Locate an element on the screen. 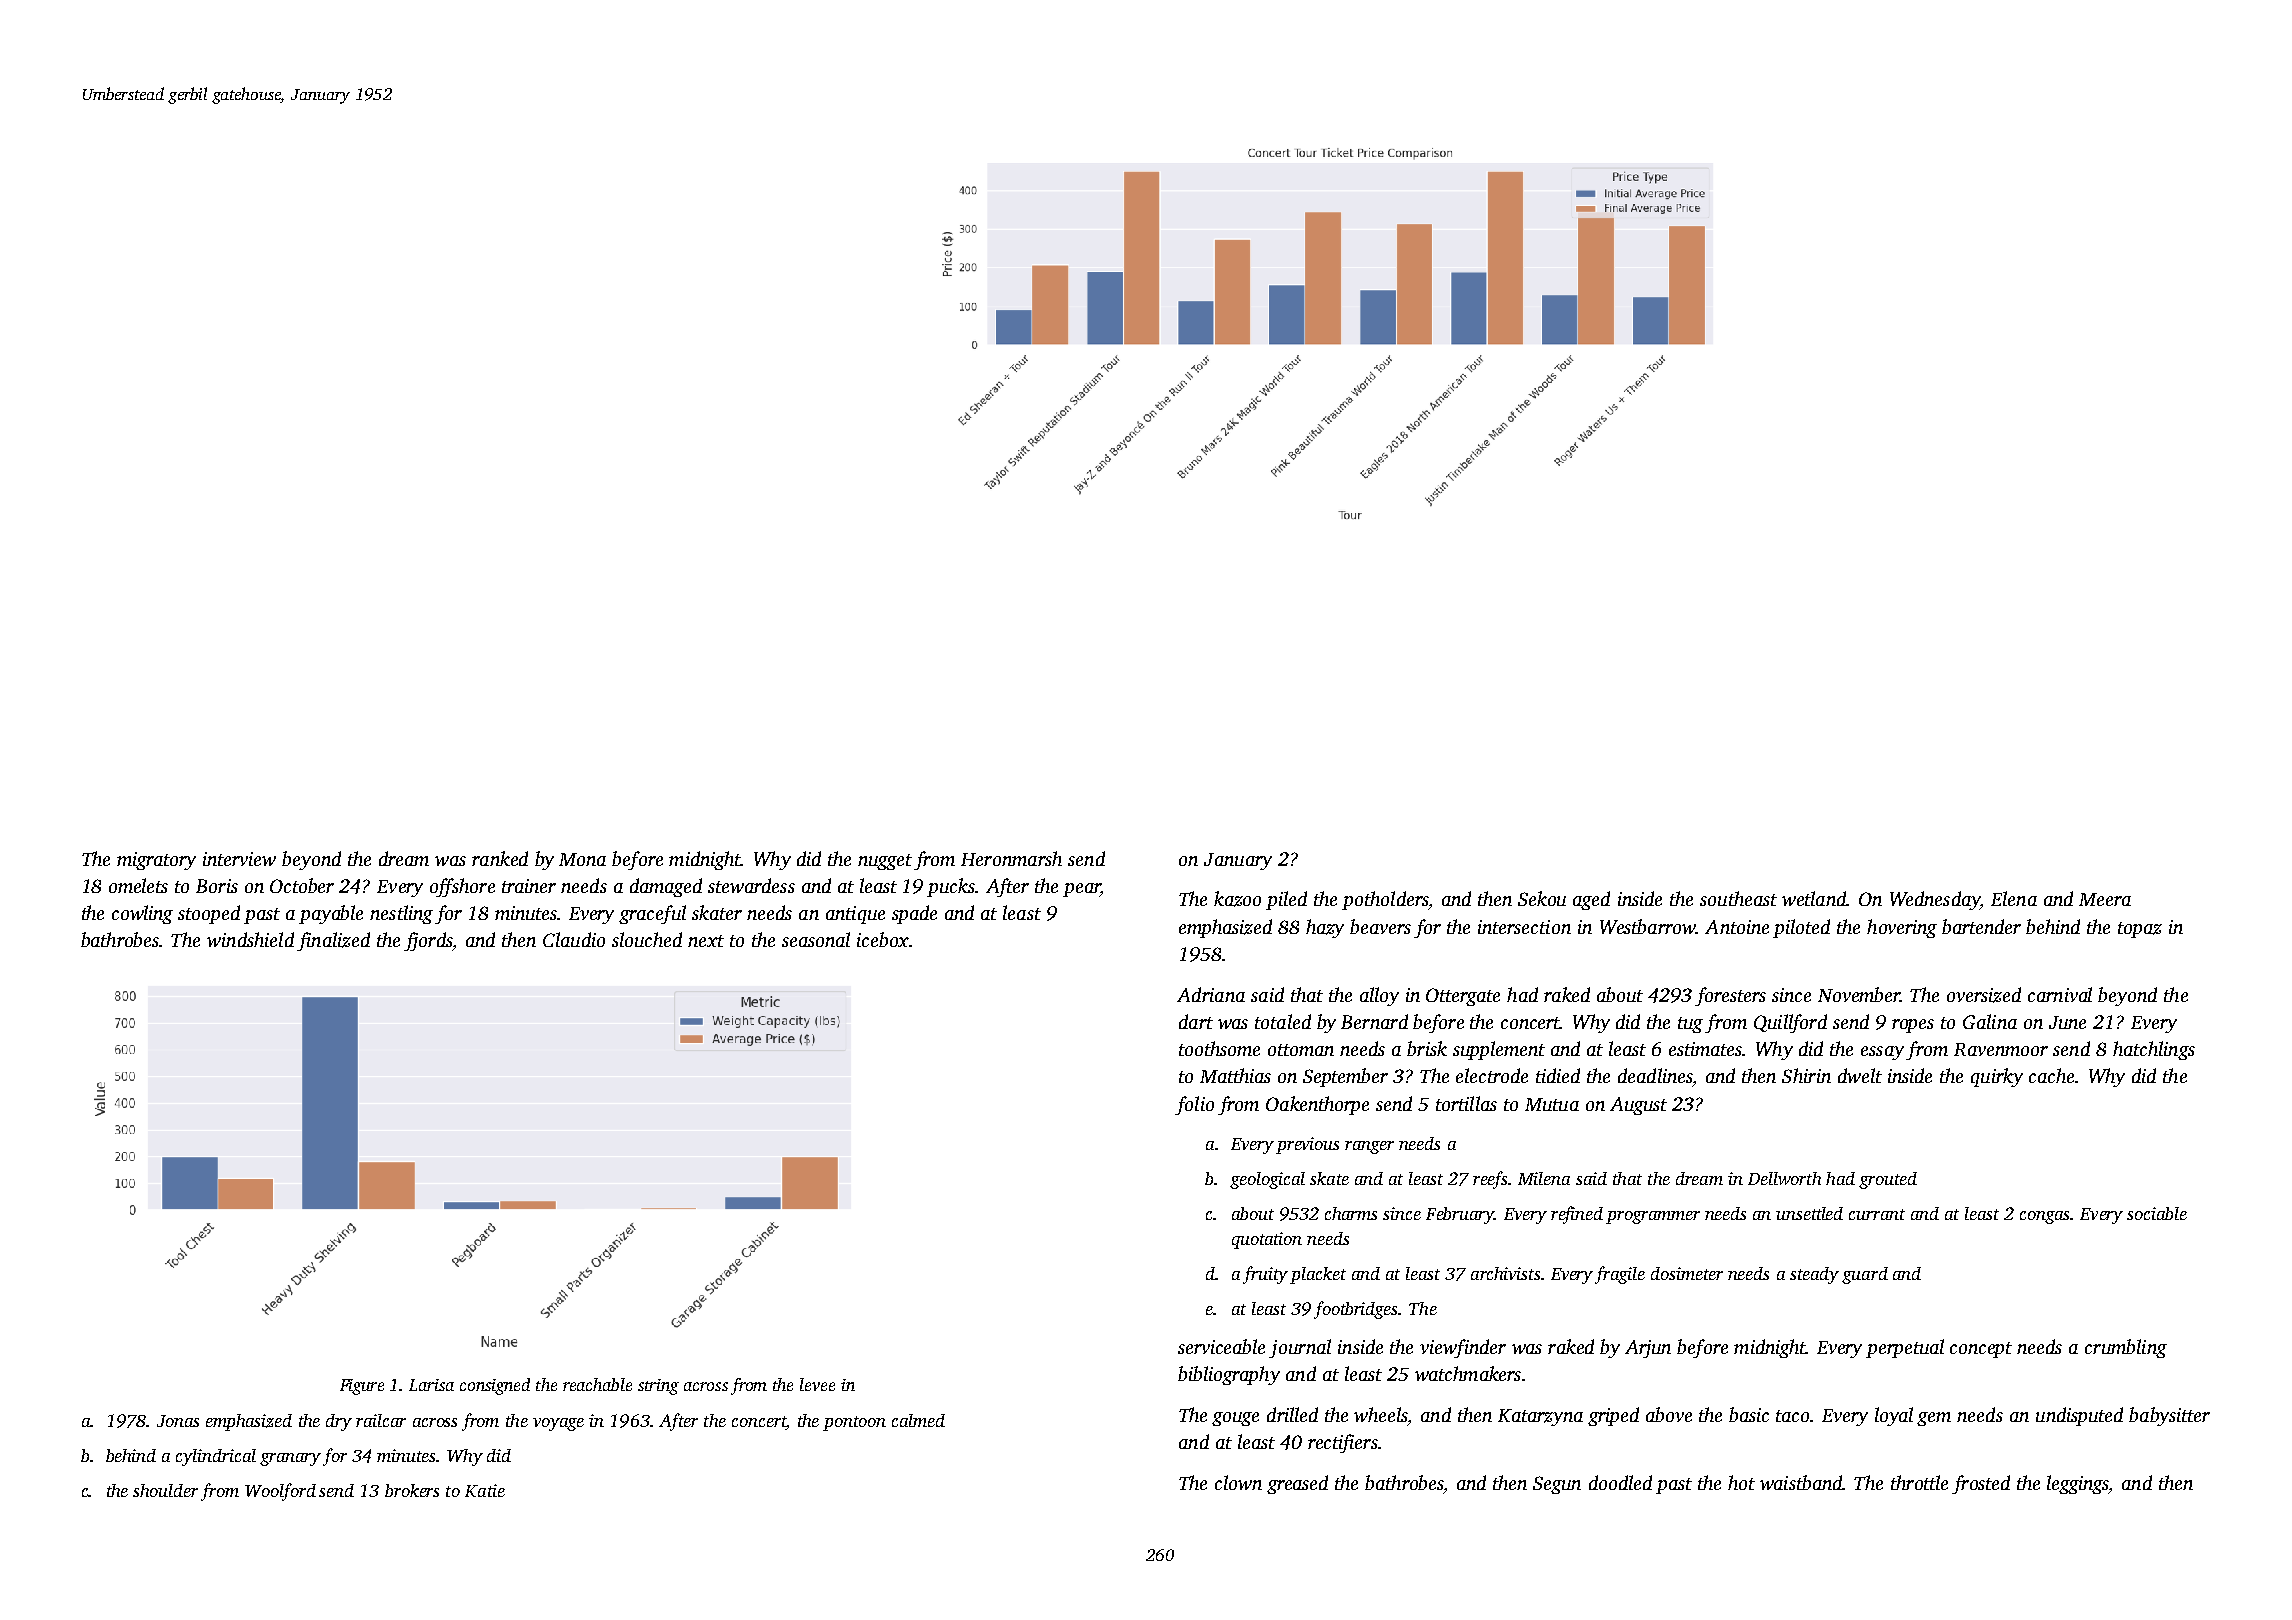 Image resolution: width=2292 pixels, height=1620 pixels. carnival is located at coordinates (2060, 994).
